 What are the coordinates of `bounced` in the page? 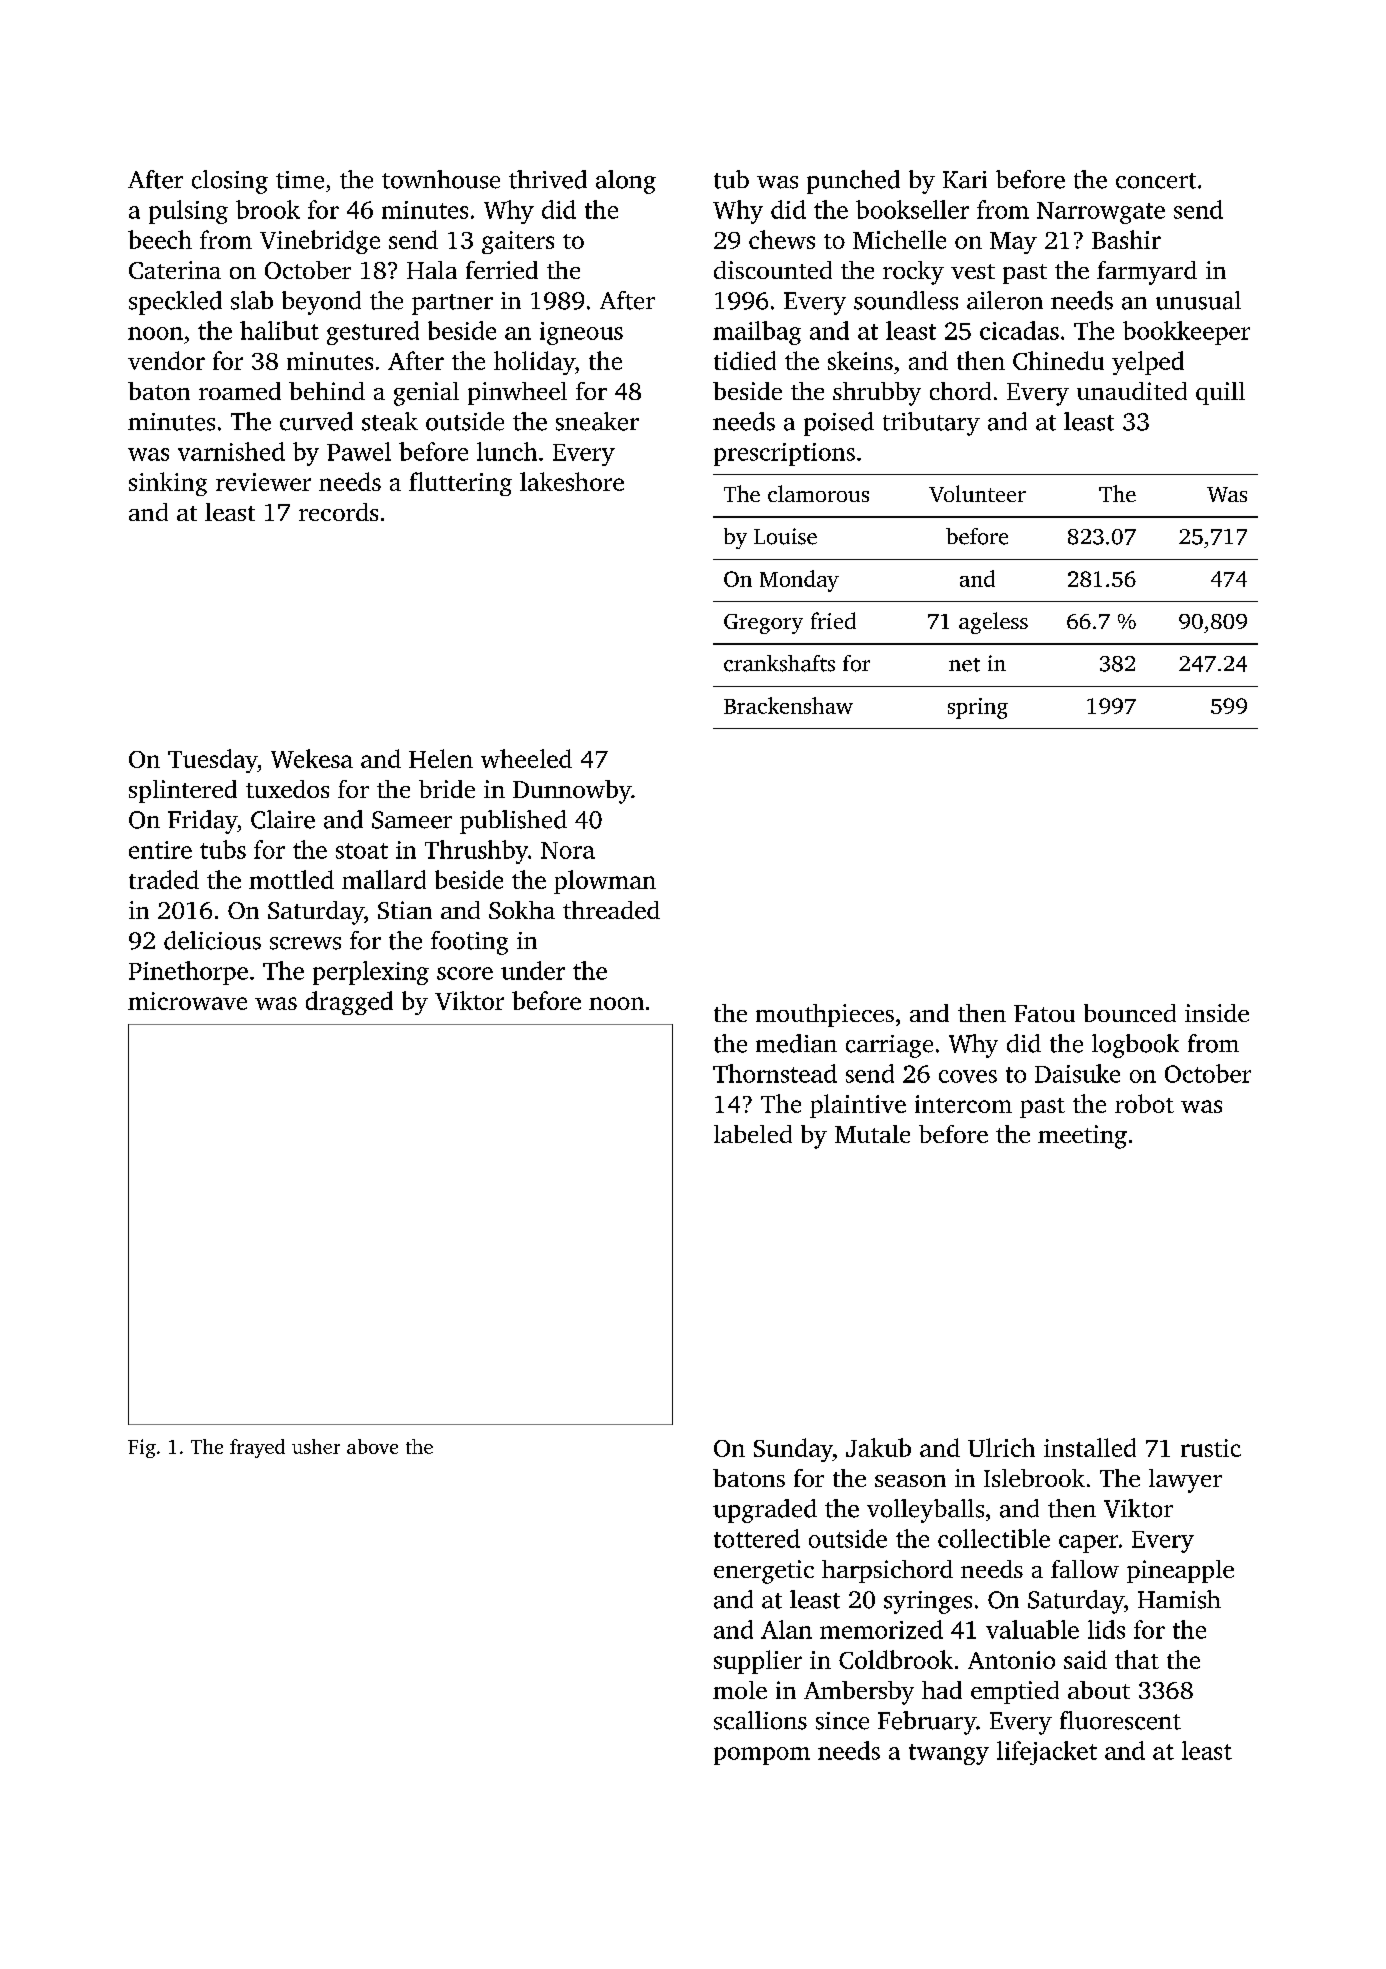 It's located at (1130, 1013).
